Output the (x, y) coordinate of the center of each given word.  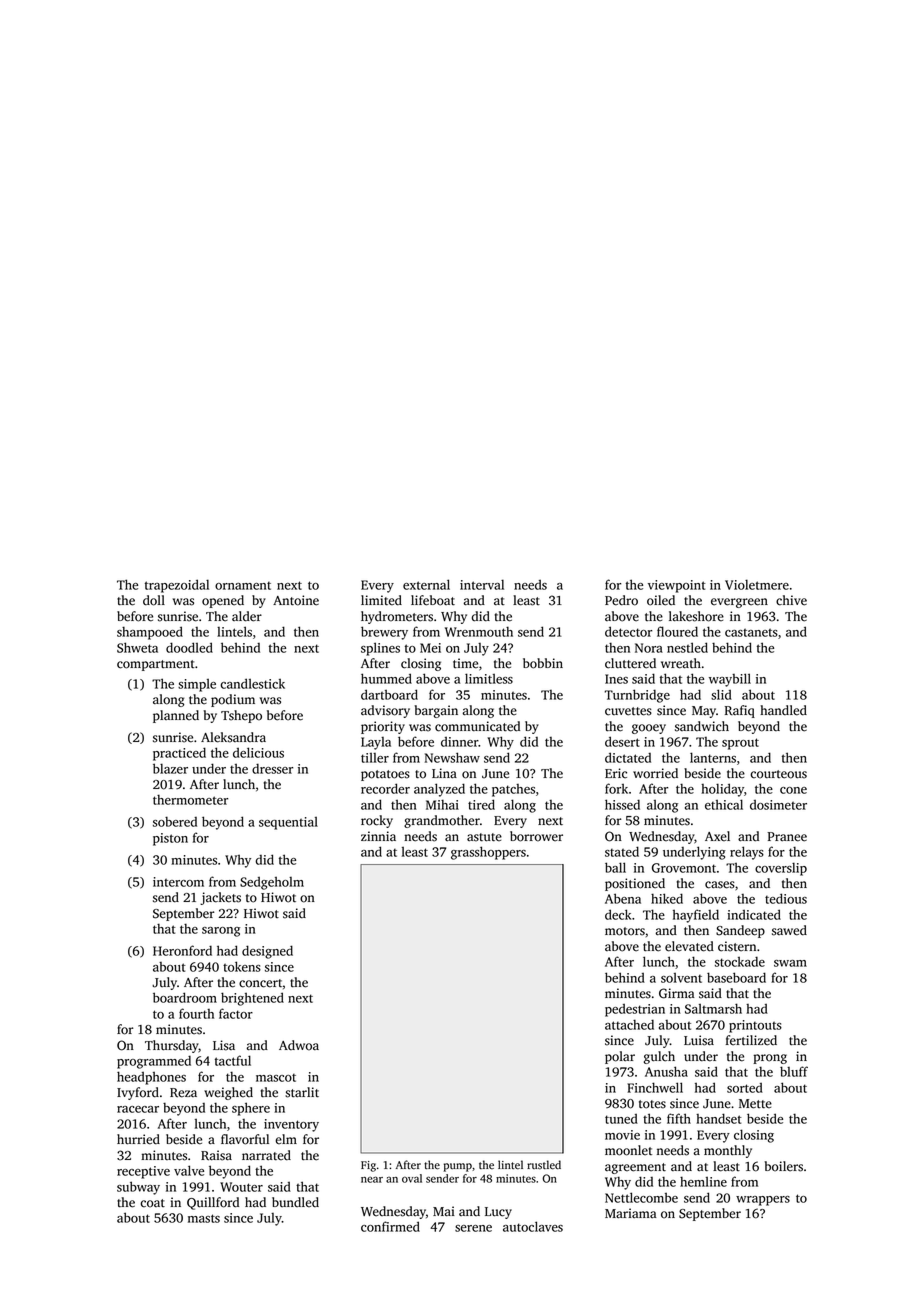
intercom (178, 882)
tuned (621, 1119)
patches (513, 790)
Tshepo (241, 716)
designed (267, 952)
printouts (755, 1026)
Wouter (241, 1187)
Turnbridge (637, 696)
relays (747, 853)
